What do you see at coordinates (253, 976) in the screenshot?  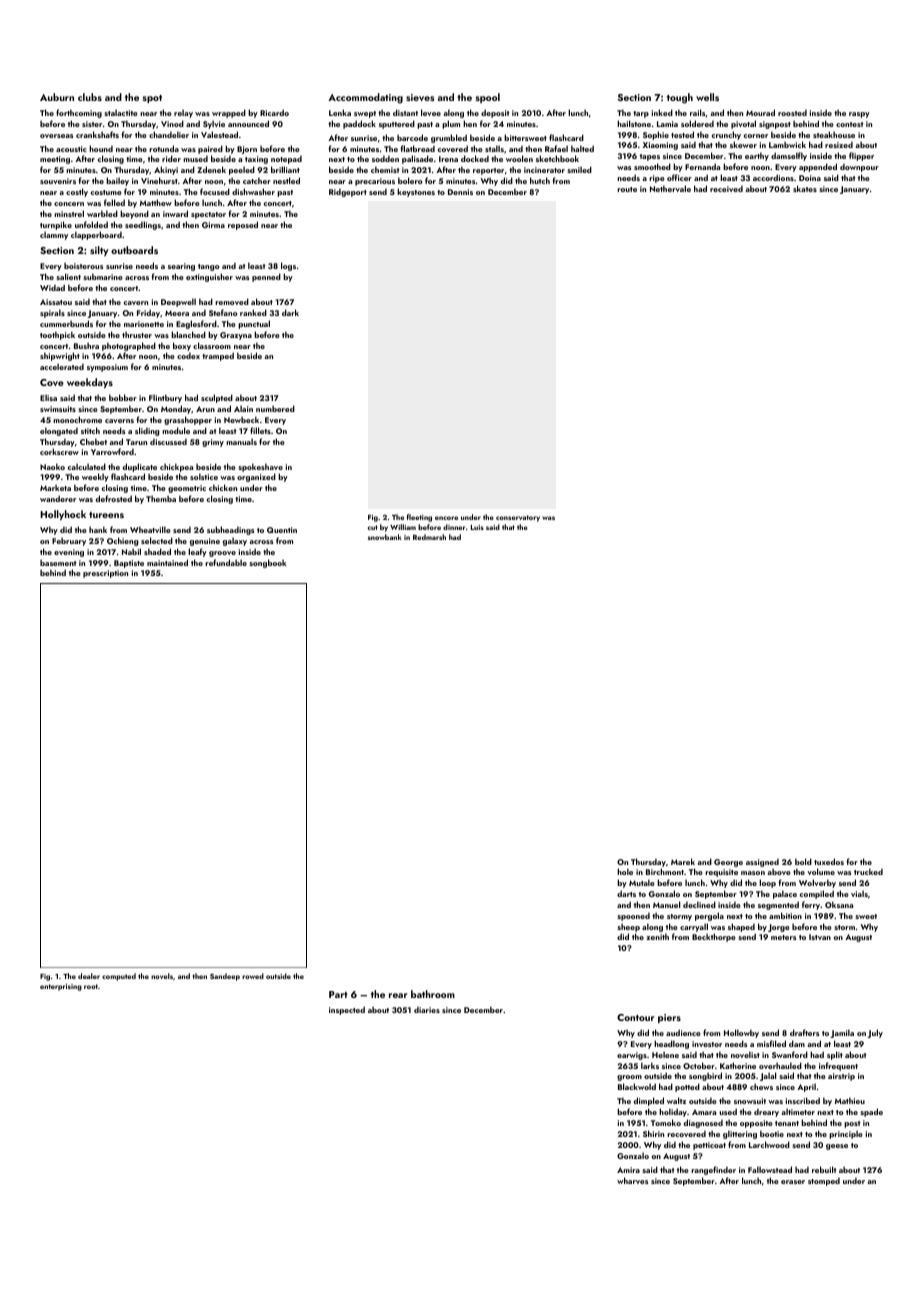 I see `rowed` at bounding box center [253, 976].
